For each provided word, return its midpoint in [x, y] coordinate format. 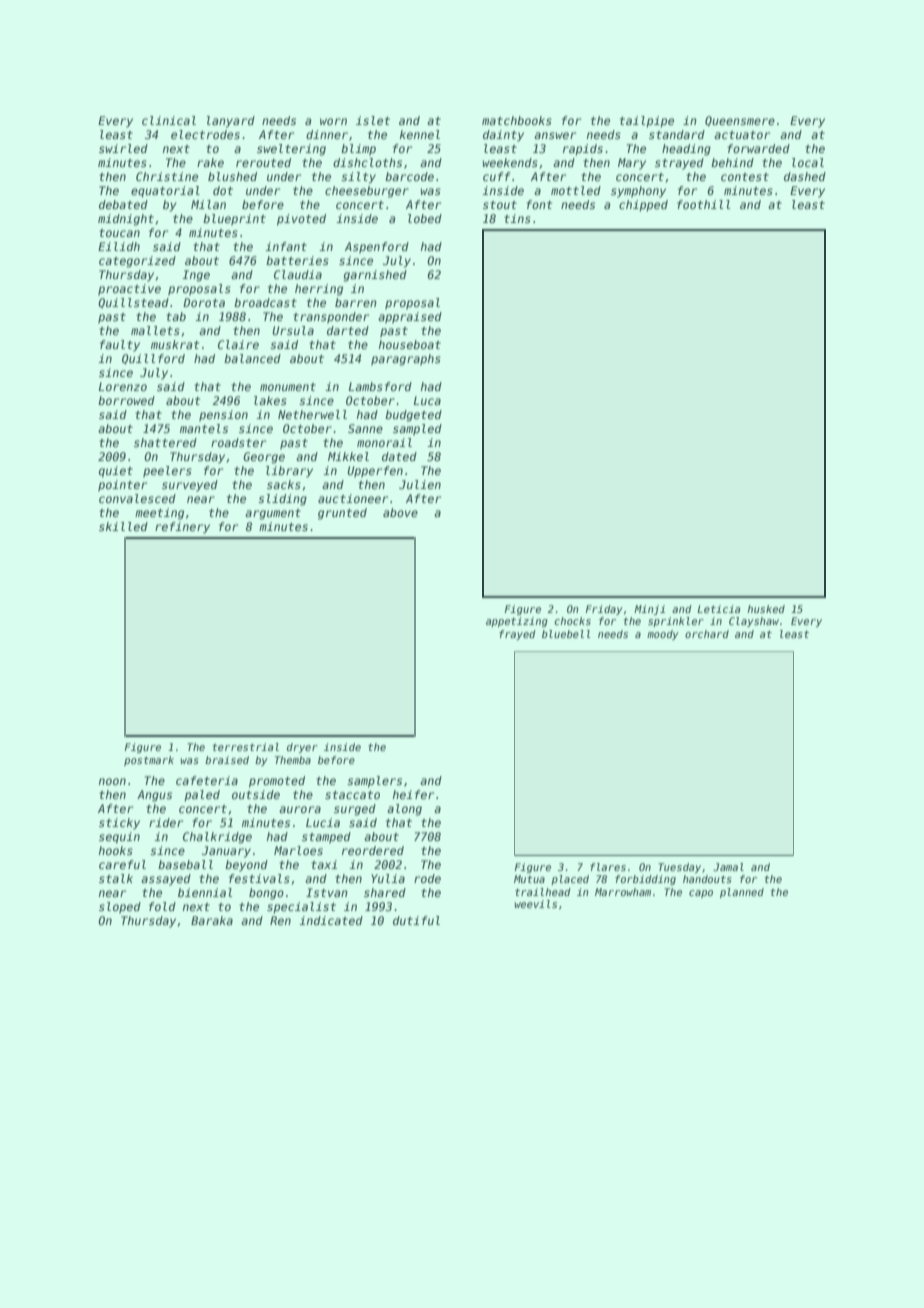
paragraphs [406, 360]
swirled [123, 148]
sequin [119, 838]
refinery [182, 528]
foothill [703, 204]
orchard [707, 634]
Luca [427, 400]
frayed [517, 635]
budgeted [413, 416]
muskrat [175, 344]
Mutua [529, 879]
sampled [417, 430]
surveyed [190, 486]
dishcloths [367, 162]
